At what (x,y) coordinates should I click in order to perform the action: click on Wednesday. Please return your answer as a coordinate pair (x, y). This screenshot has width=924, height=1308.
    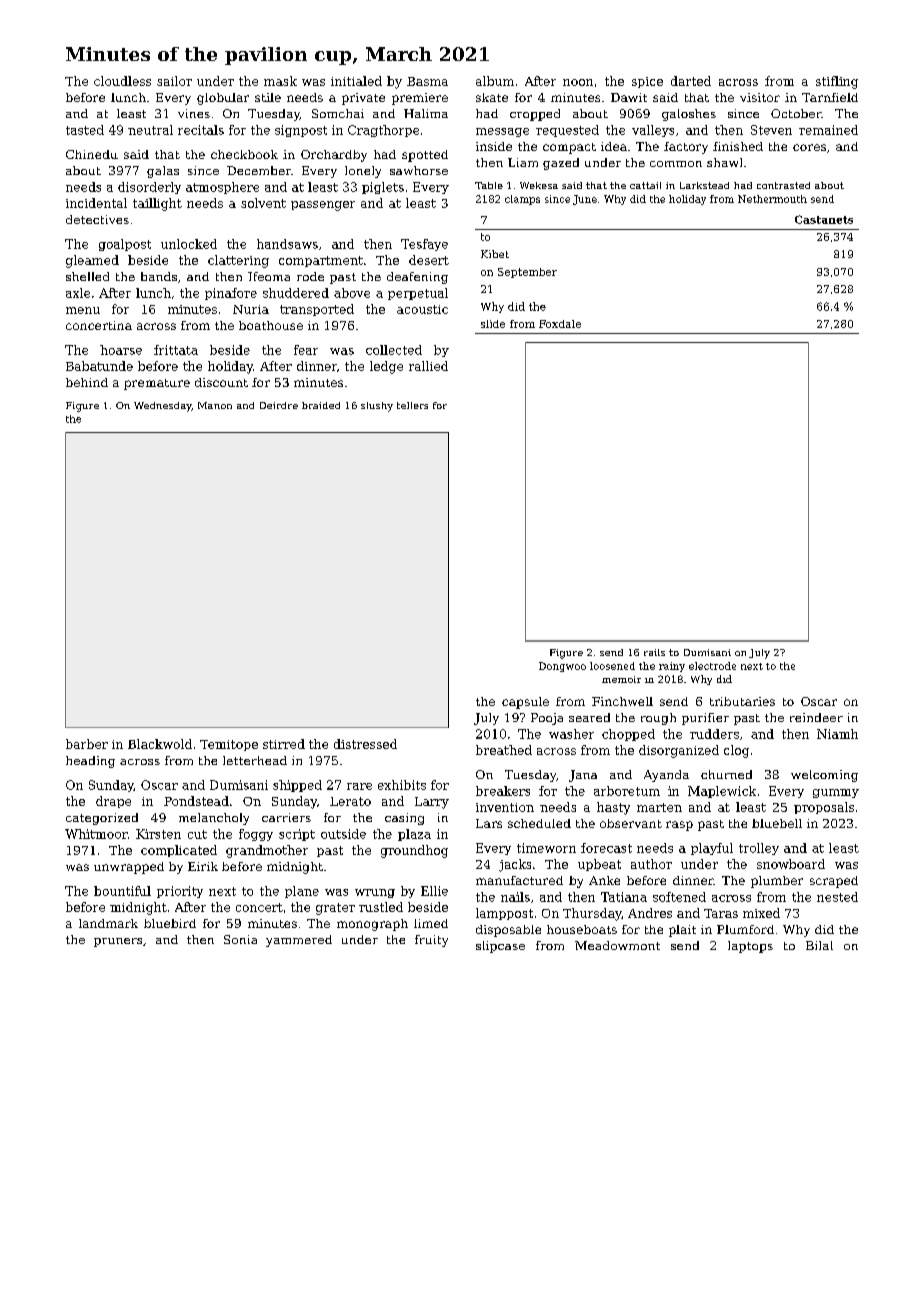
    Looking at the image, I should click on (163, 407).
